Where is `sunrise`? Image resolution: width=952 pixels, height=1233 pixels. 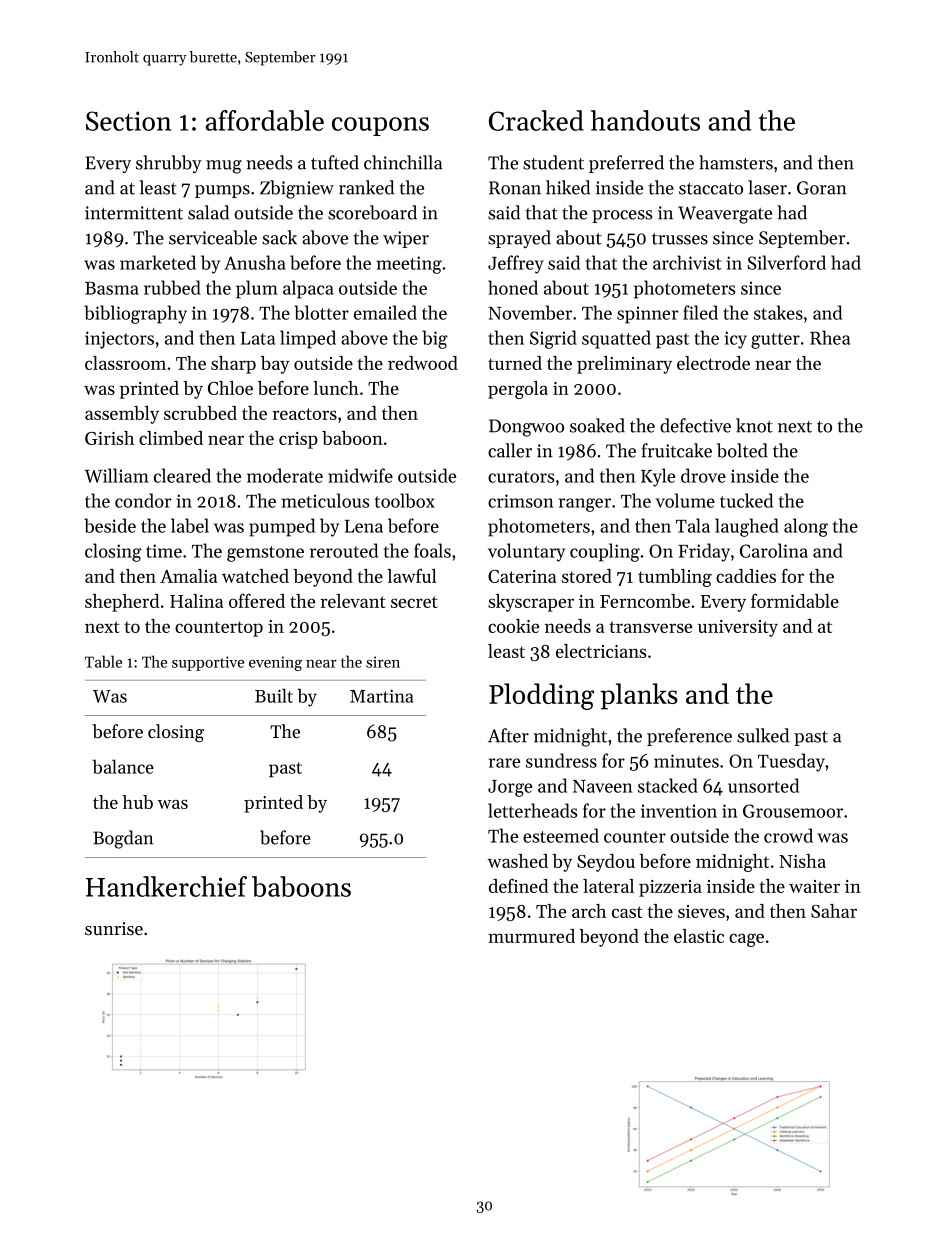 sunrise is located at coordinates (114, 928).
